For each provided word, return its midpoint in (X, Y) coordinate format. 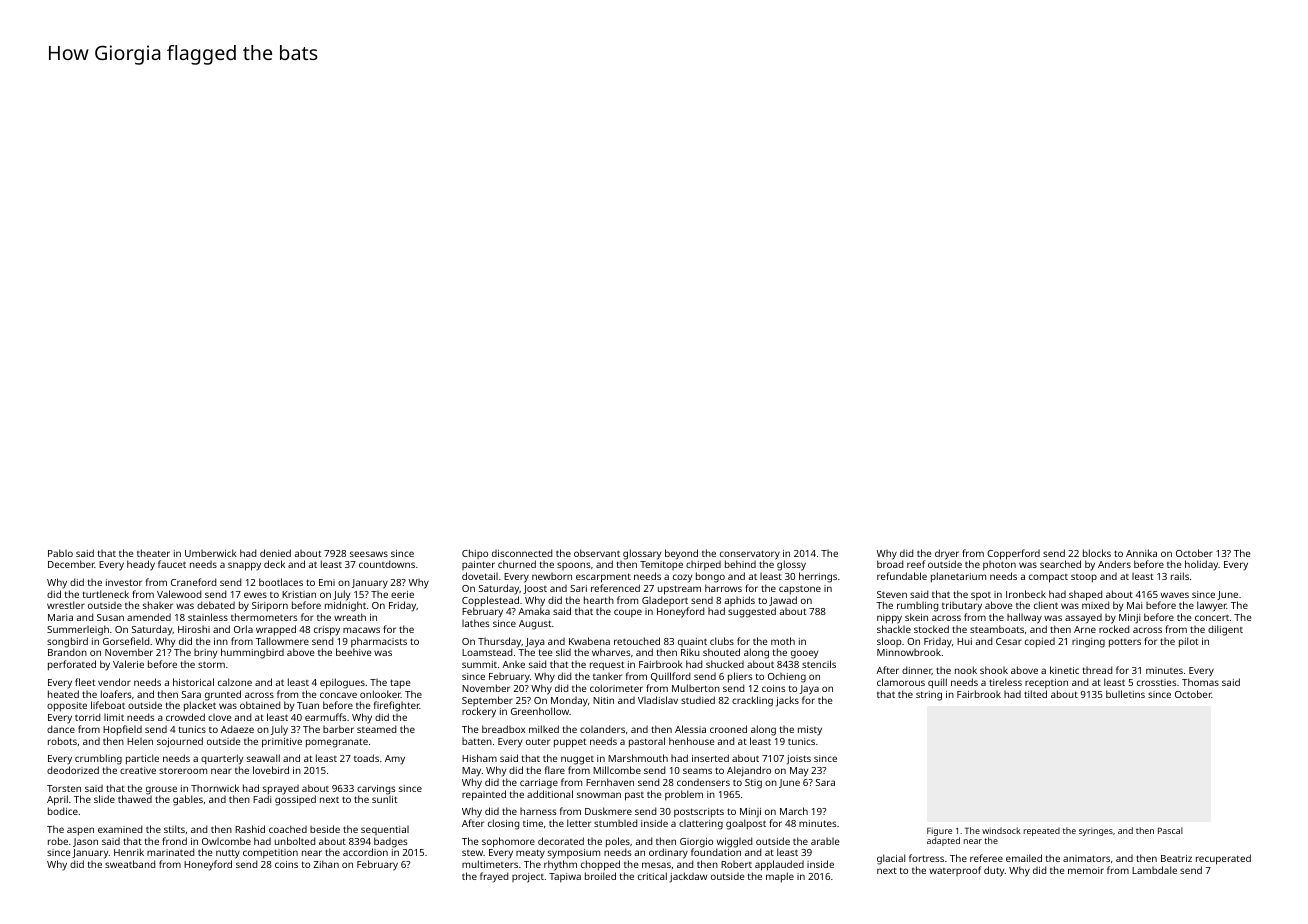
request (607, 666)
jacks (787, 701)
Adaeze (237, 729)
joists (799, 760)
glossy (791, 565)
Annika (1141, 553)
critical (652, 876)
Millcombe (617, 770)
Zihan (326, 864)
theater (153, 553)
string (929, 696)
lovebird (271, 770)
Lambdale (1154, 870)
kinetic (1064, 670)
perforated (72, 665)
